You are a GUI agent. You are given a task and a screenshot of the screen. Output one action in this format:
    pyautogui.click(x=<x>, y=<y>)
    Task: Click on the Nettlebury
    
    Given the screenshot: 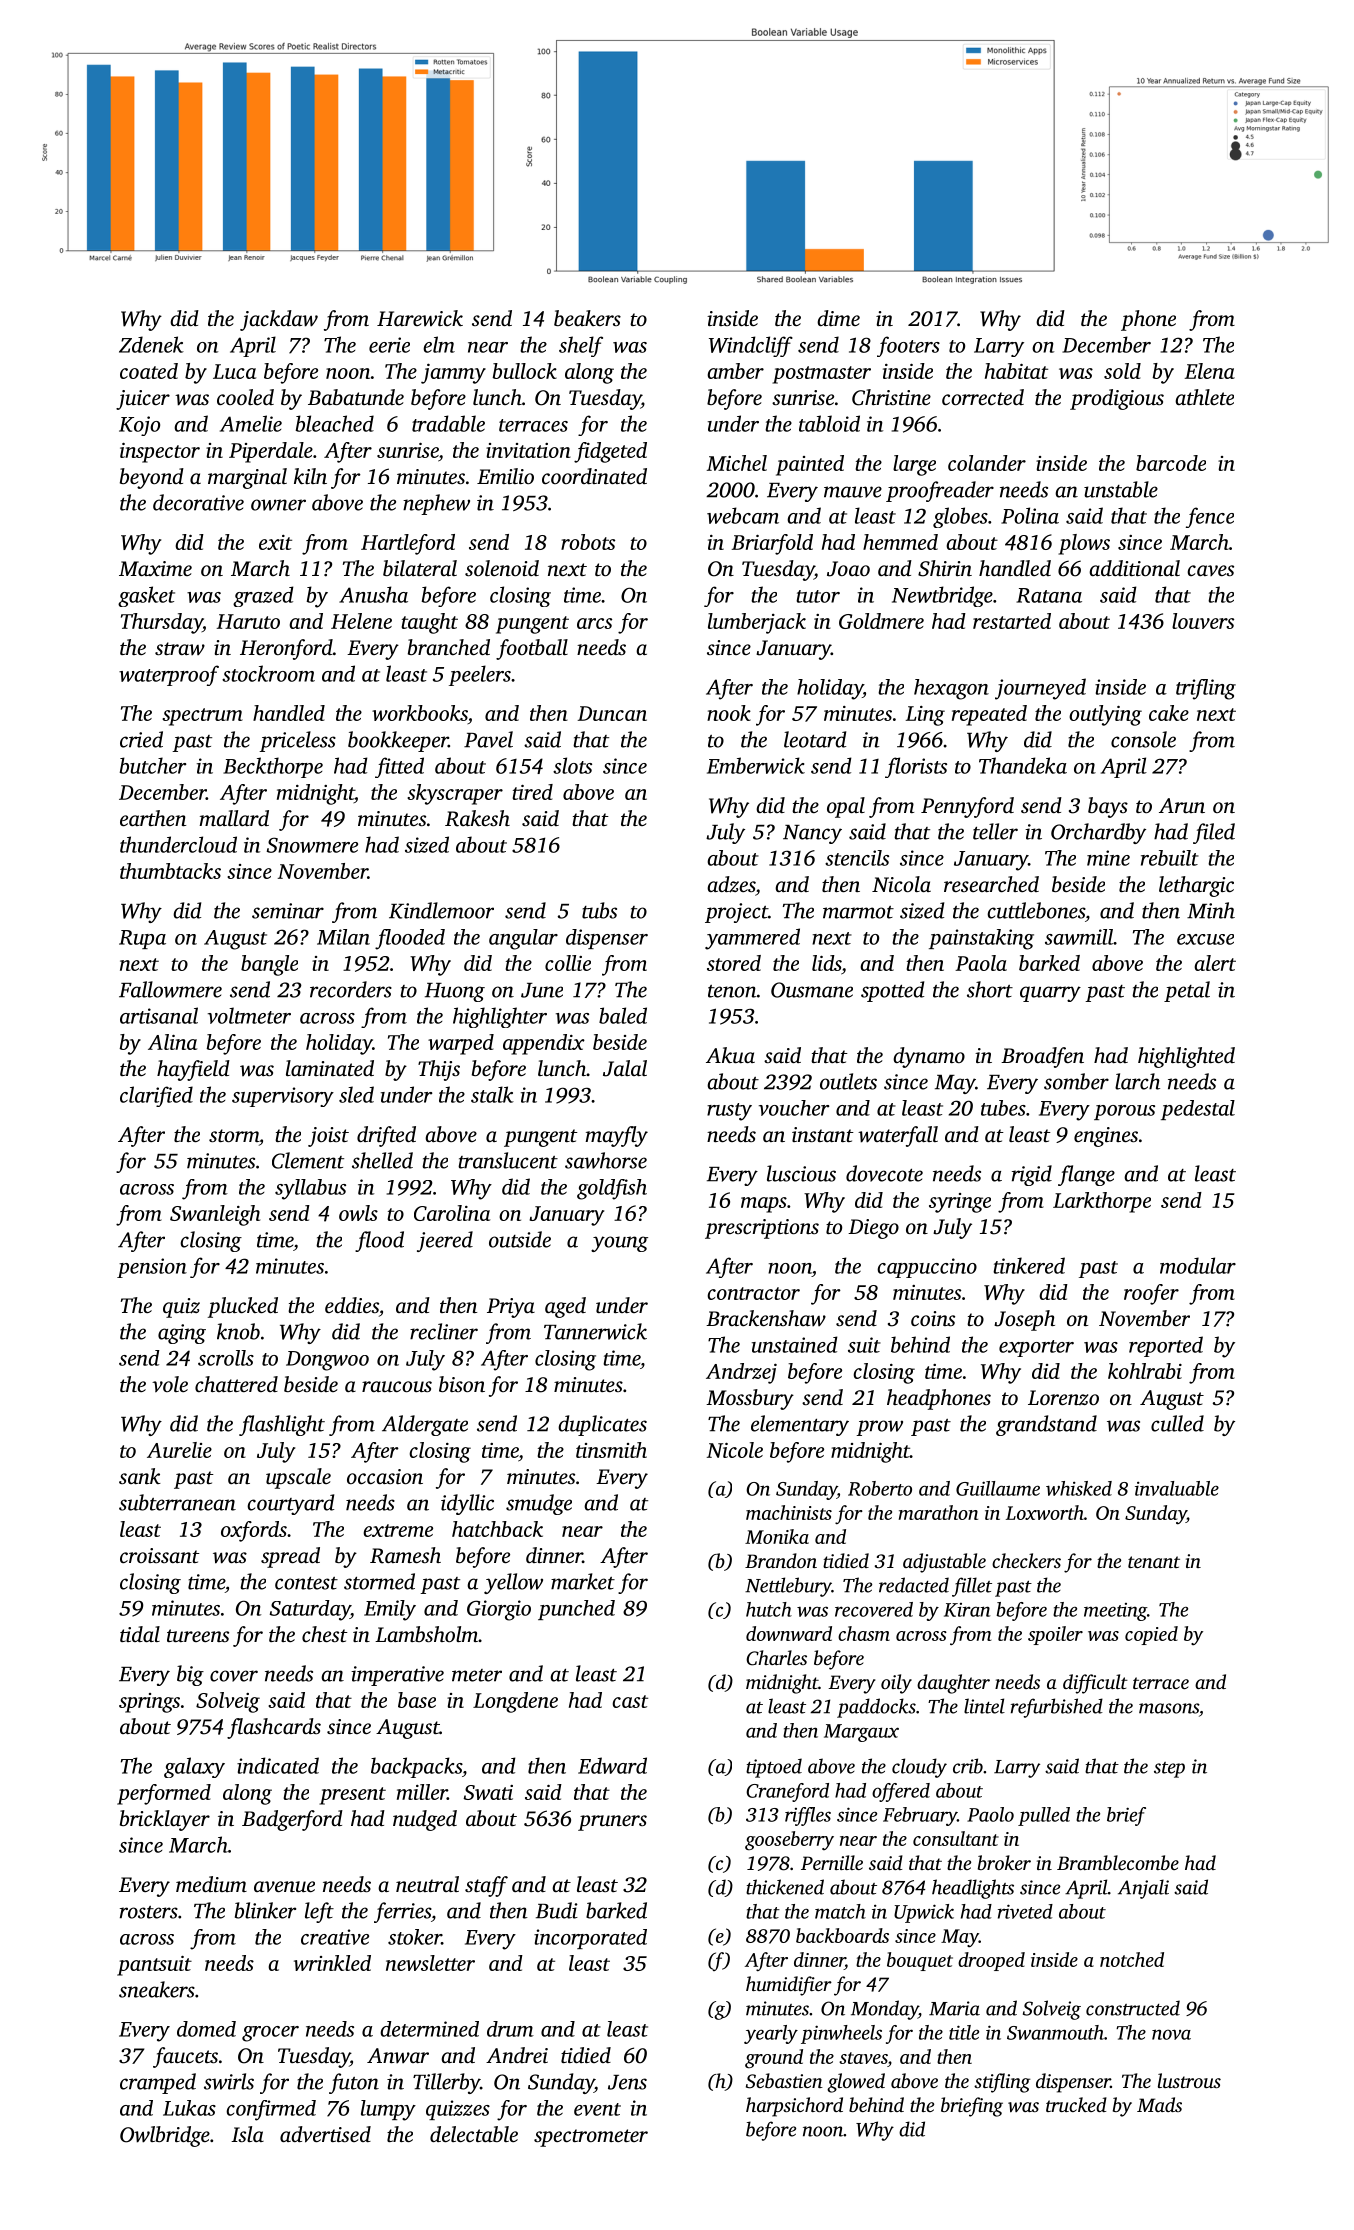 What is the action you would take?
    pyautogui.click(x=788, y=1587)
